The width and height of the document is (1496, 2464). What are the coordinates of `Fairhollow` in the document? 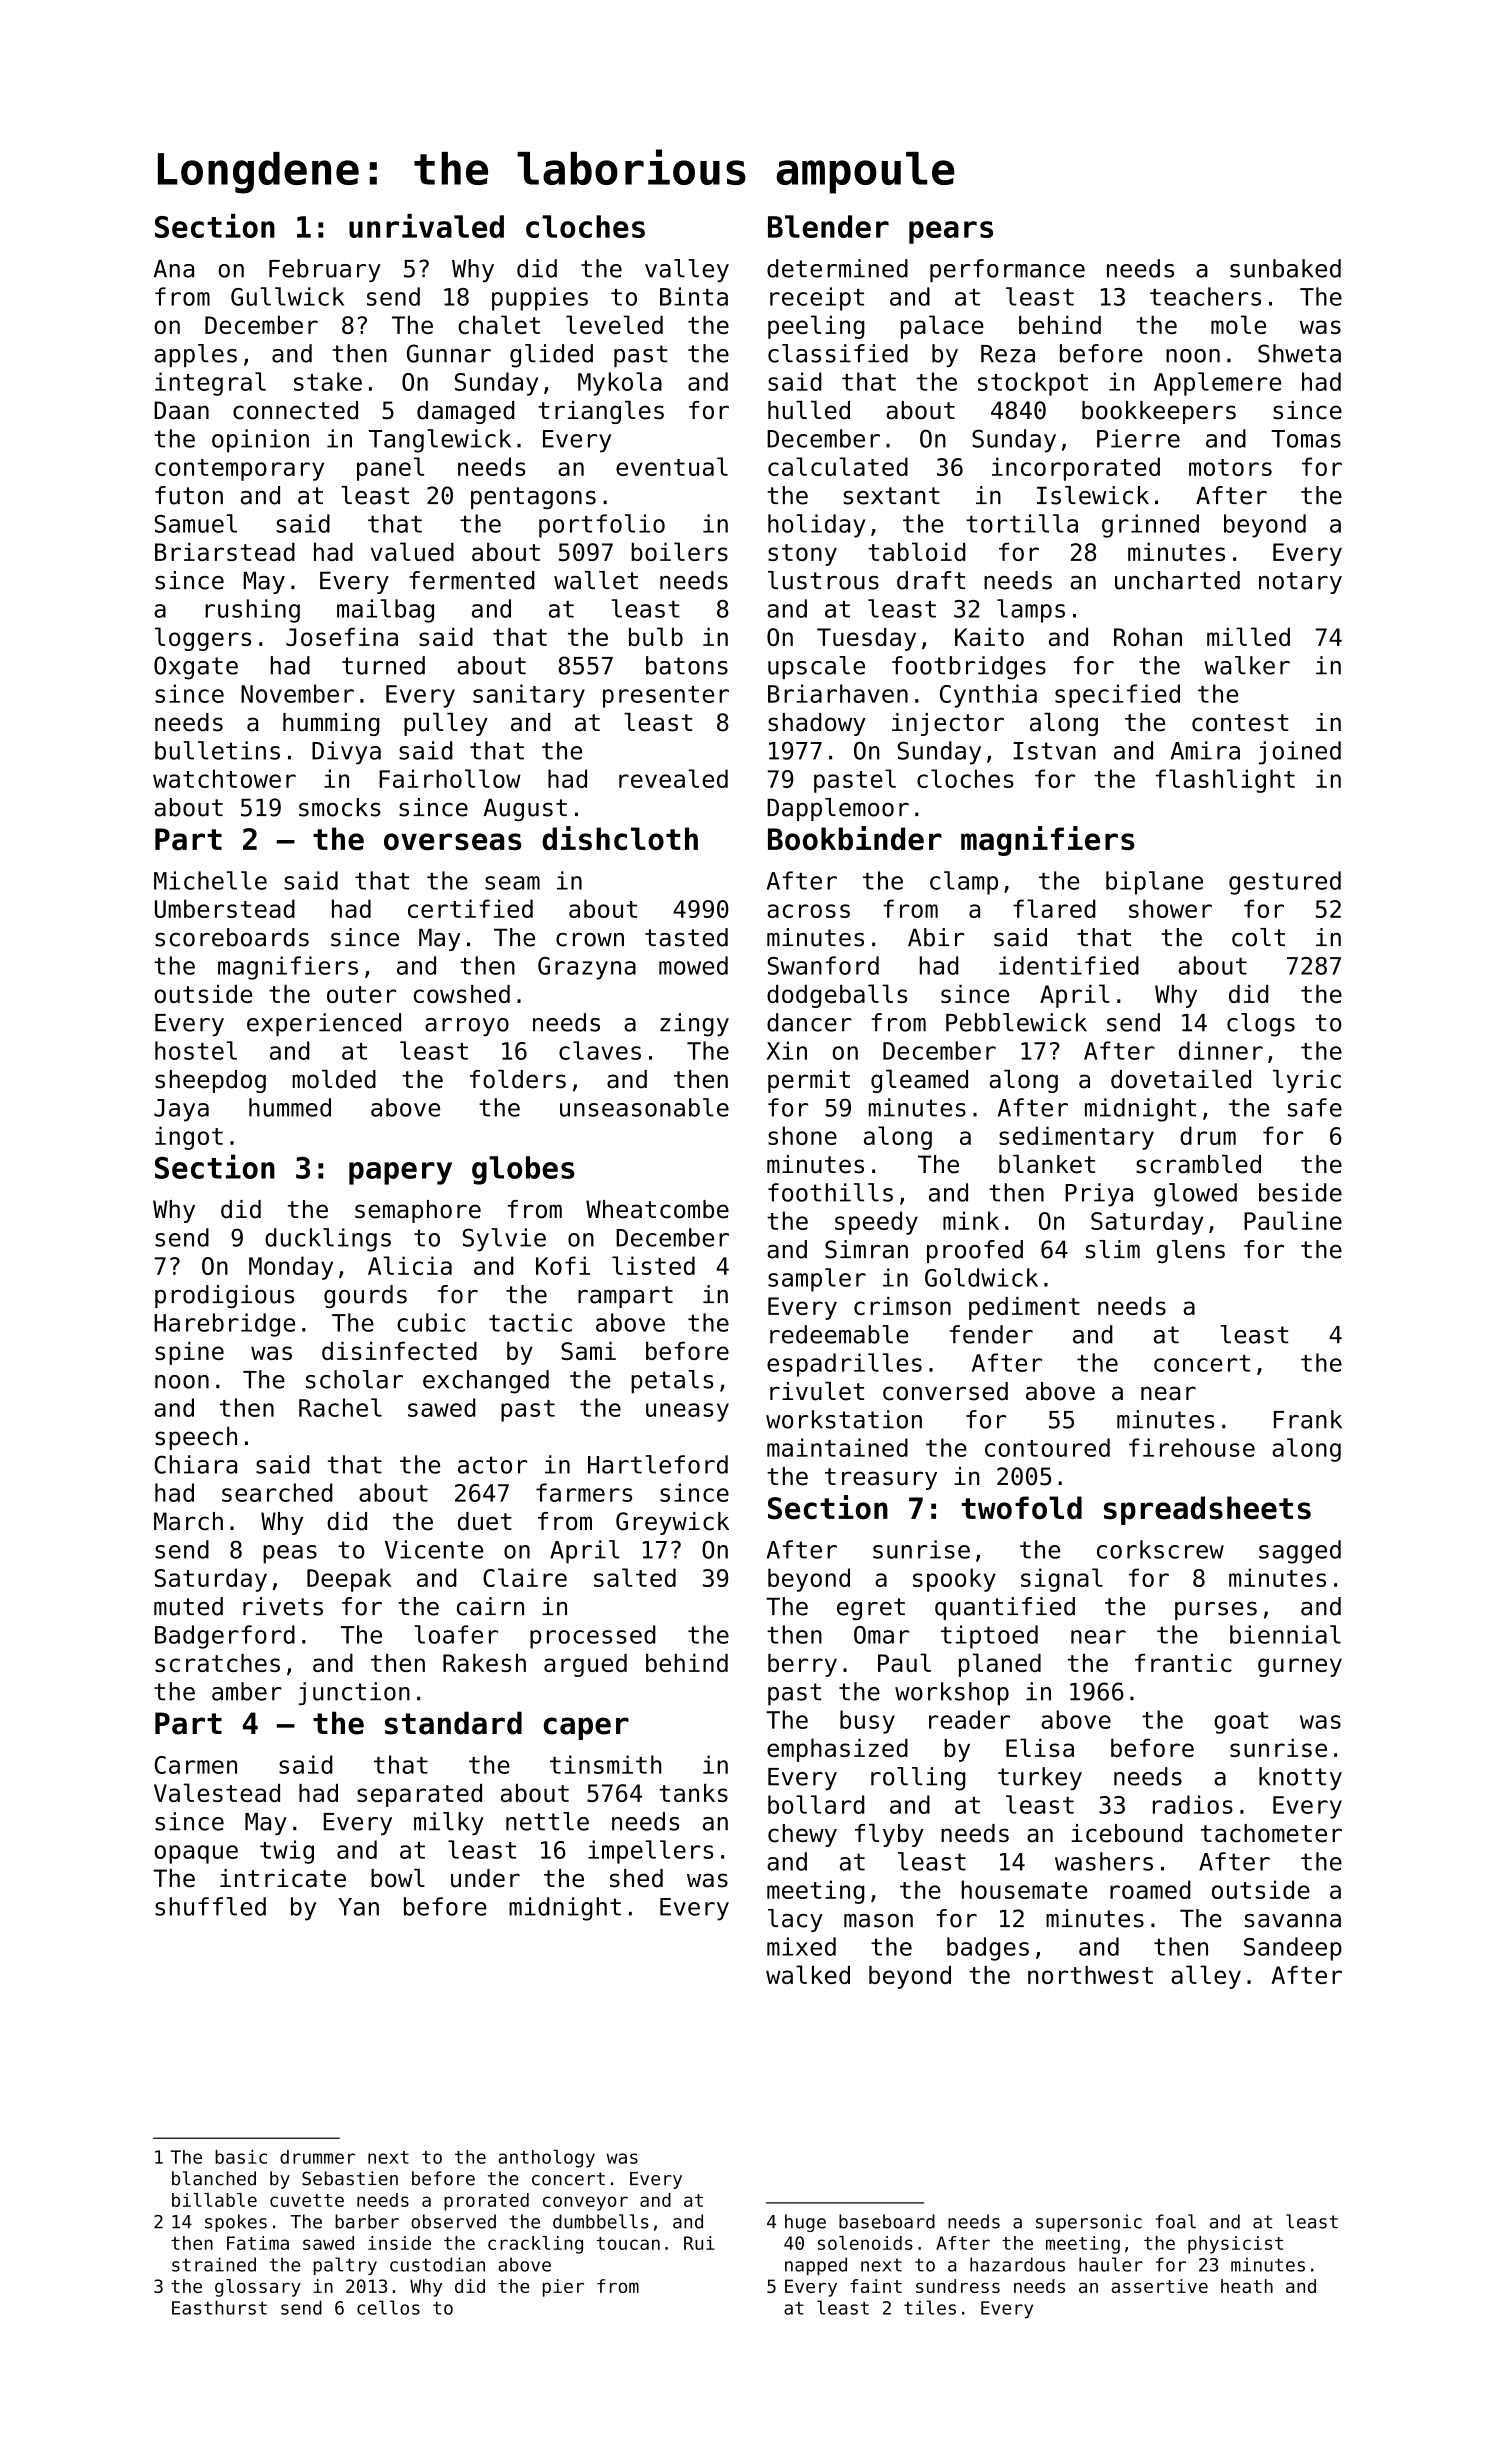 It's located at (450, 778).
